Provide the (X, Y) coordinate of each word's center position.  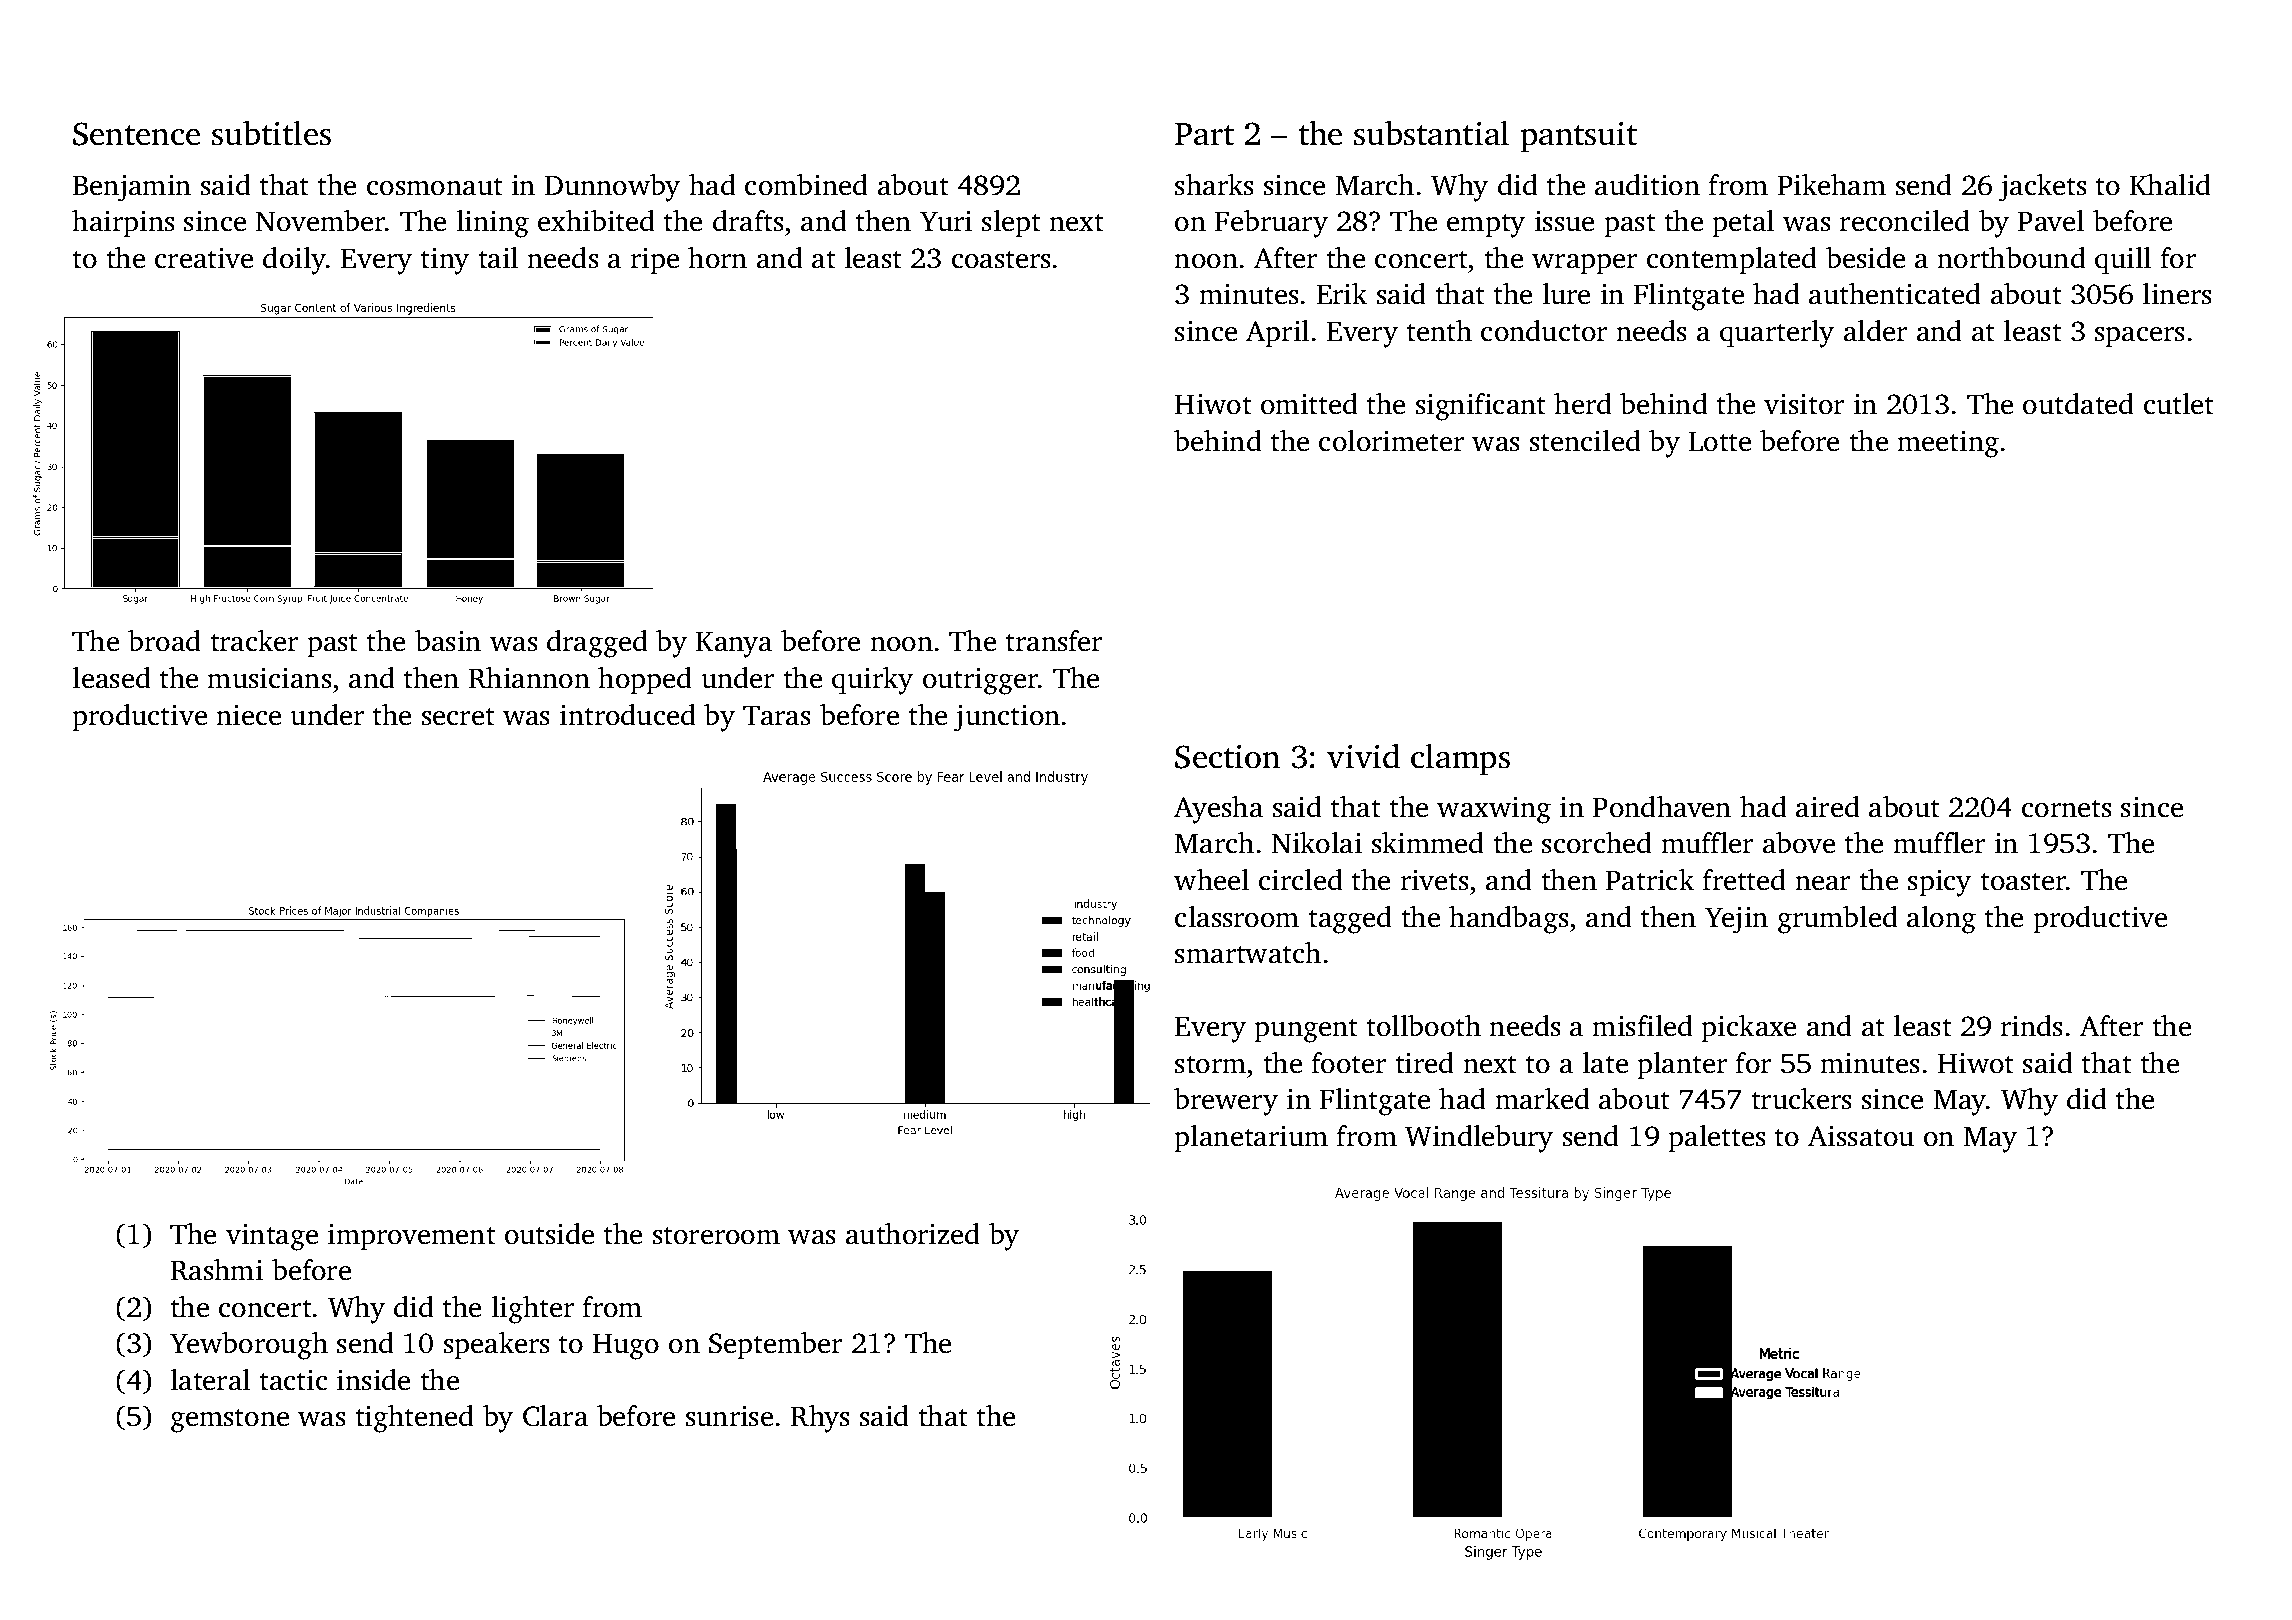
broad (164, 641)
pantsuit (1578, 137)
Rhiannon (529, 678)
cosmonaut (435, 187)
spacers (2140, 337)
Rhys (820, 1419)
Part (1204, 134)
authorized (913, 1234)
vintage (272, 1237)
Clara (555, 1416)
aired (1828, 807)
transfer (1054, 641)
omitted (1309, 404)
